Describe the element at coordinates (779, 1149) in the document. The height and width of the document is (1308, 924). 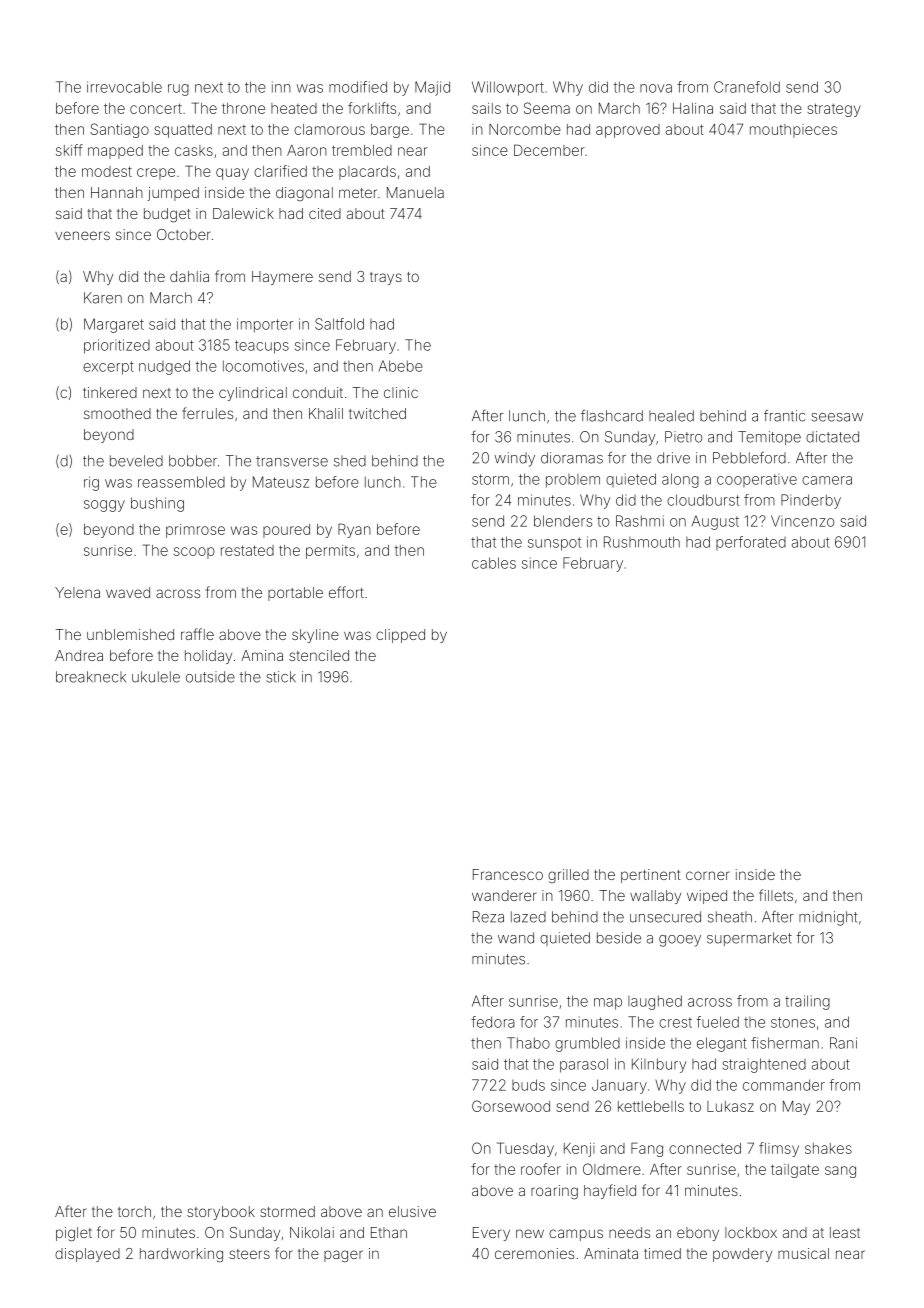
I see `flimsy` at that location.
